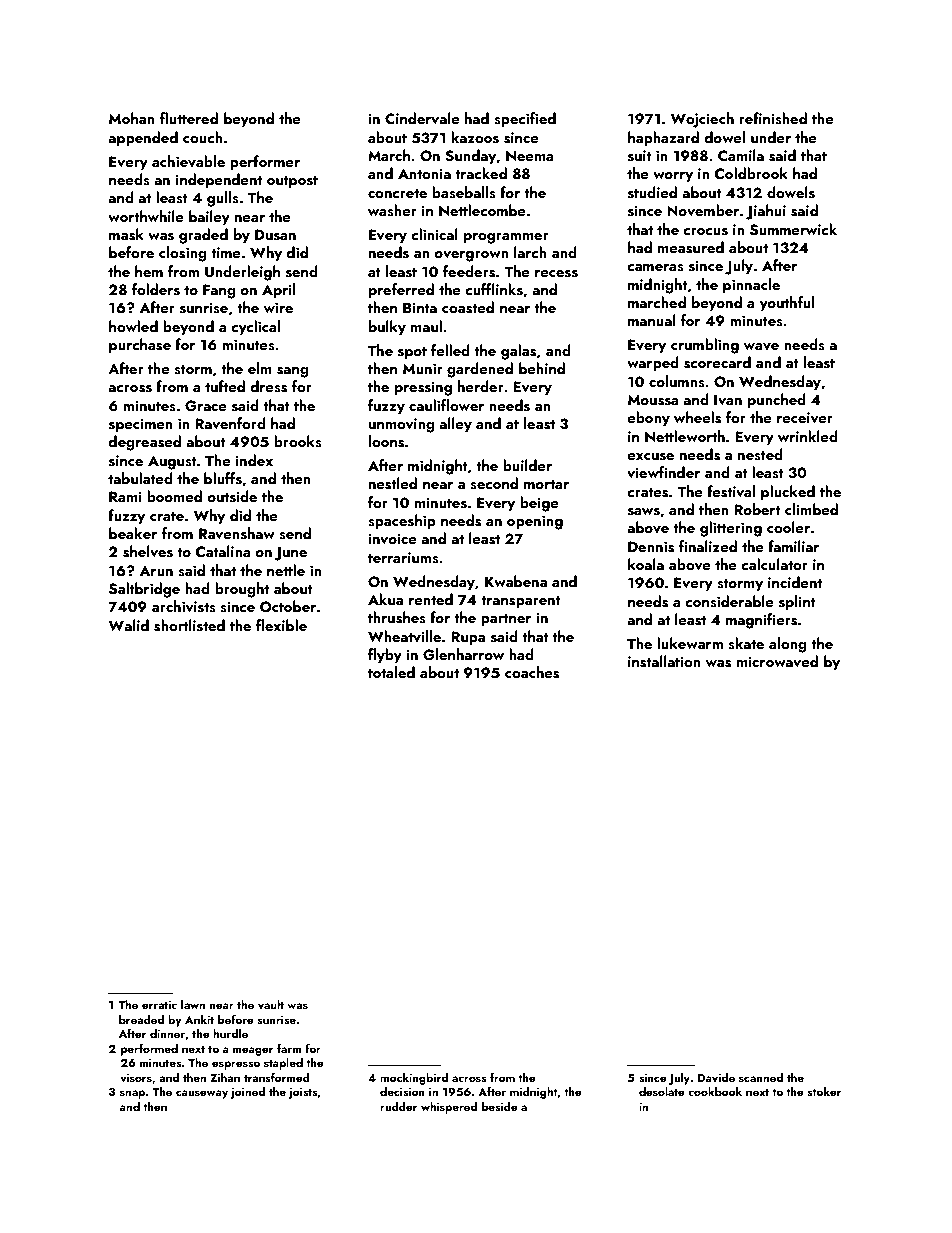 The height and width of the document is (1233, 952). I want to click on herder, so click(481, 386).
